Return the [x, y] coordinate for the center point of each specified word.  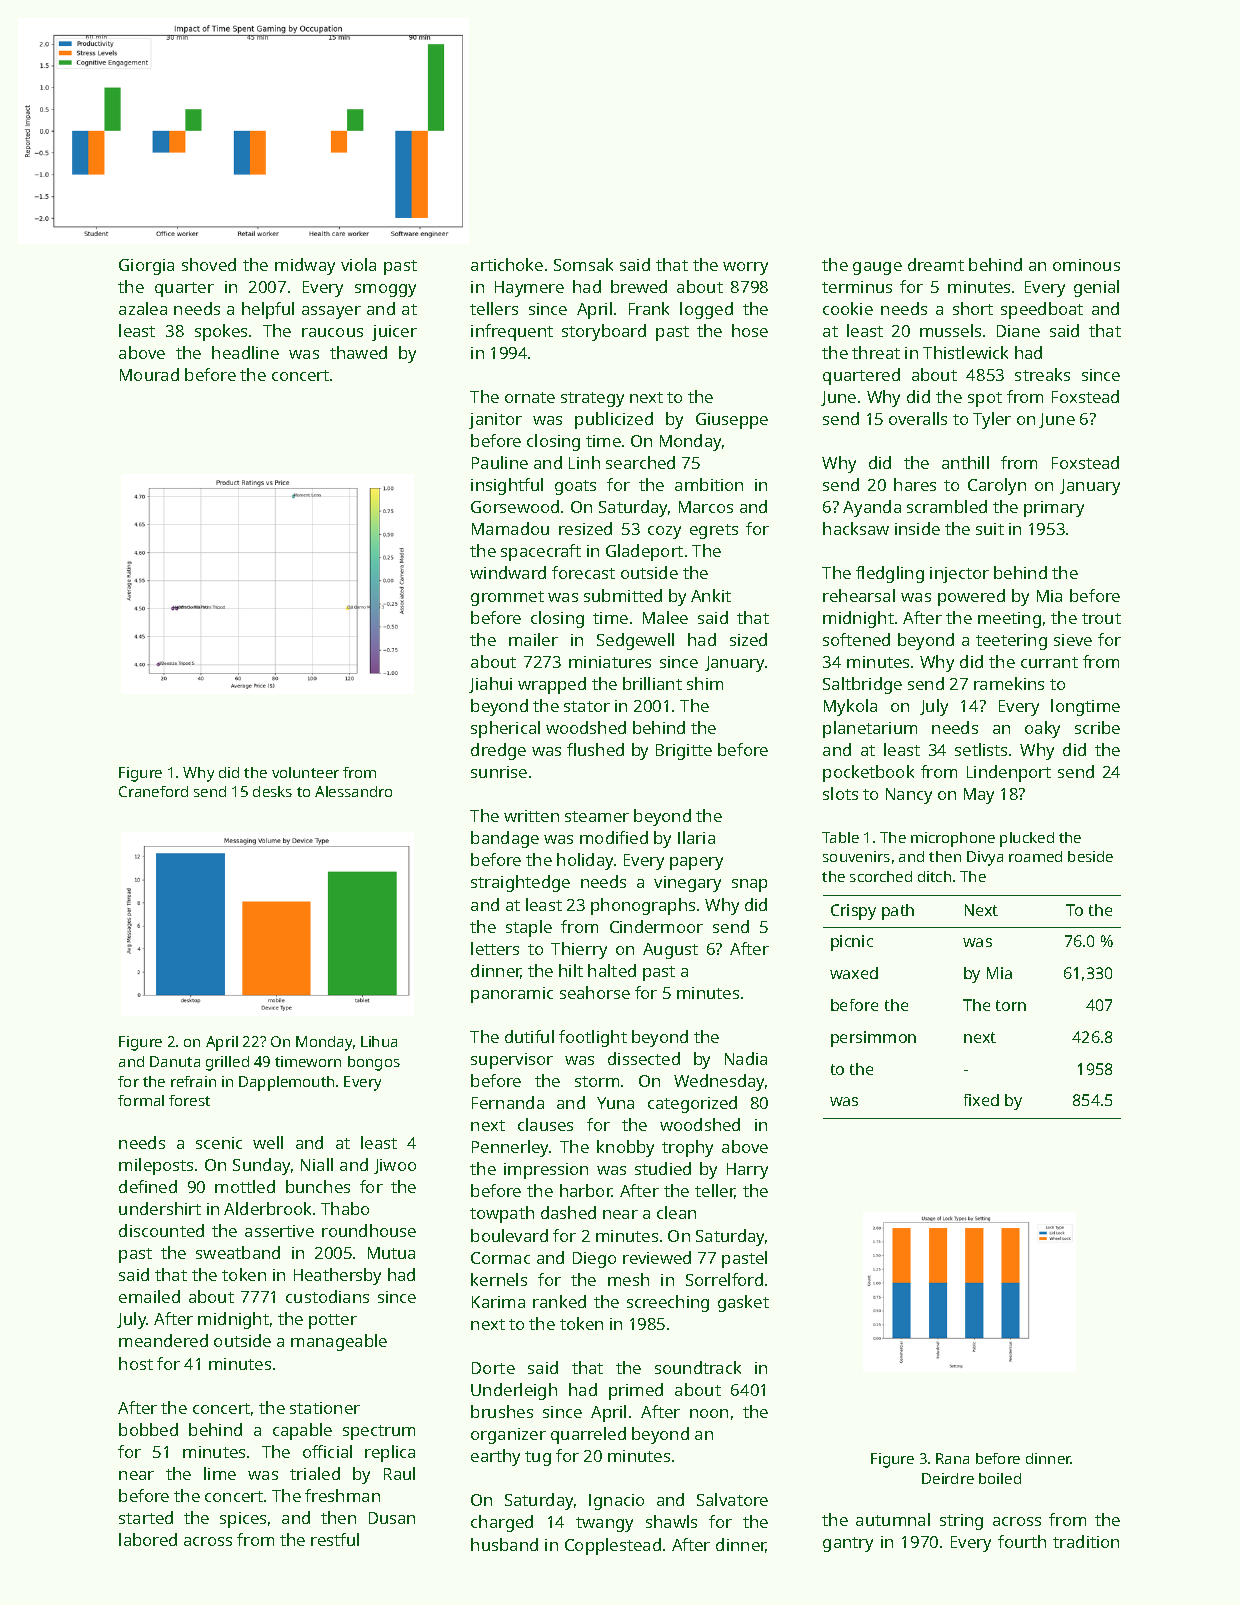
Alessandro [353, 791]
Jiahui [490, 685]
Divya [985, 858]
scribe [1097, 727]
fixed [981, 1100]
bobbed [148, 1429]
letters [495, 948]
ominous [1086, 265]
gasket [743, 1303]
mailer [533, 639]
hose [750, 330]
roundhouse [369, 1230]
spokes [221, 332]
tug [538, 1458]
